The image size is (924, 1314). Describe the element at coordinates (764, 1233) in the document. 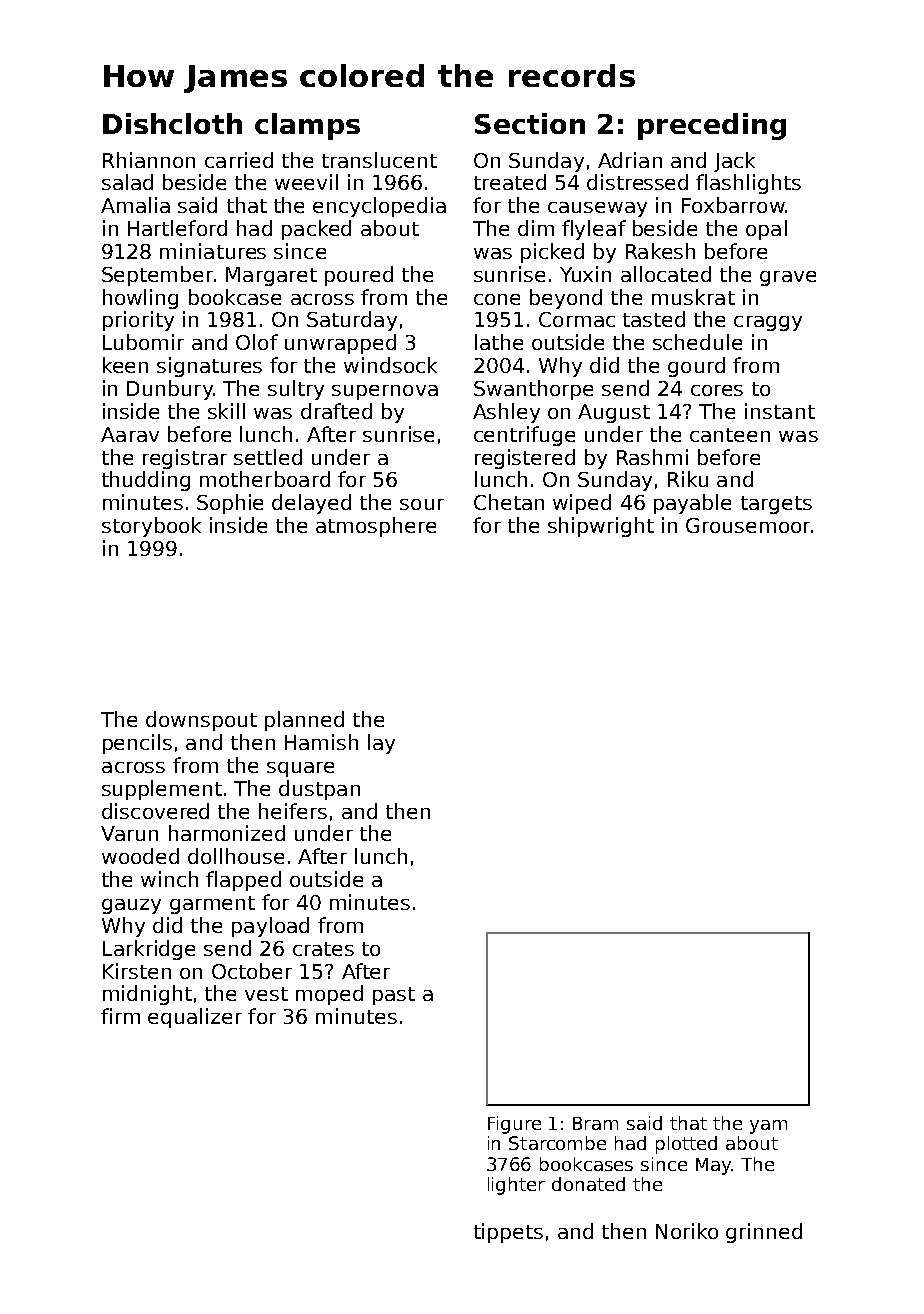

I see `grinned` at that location.
